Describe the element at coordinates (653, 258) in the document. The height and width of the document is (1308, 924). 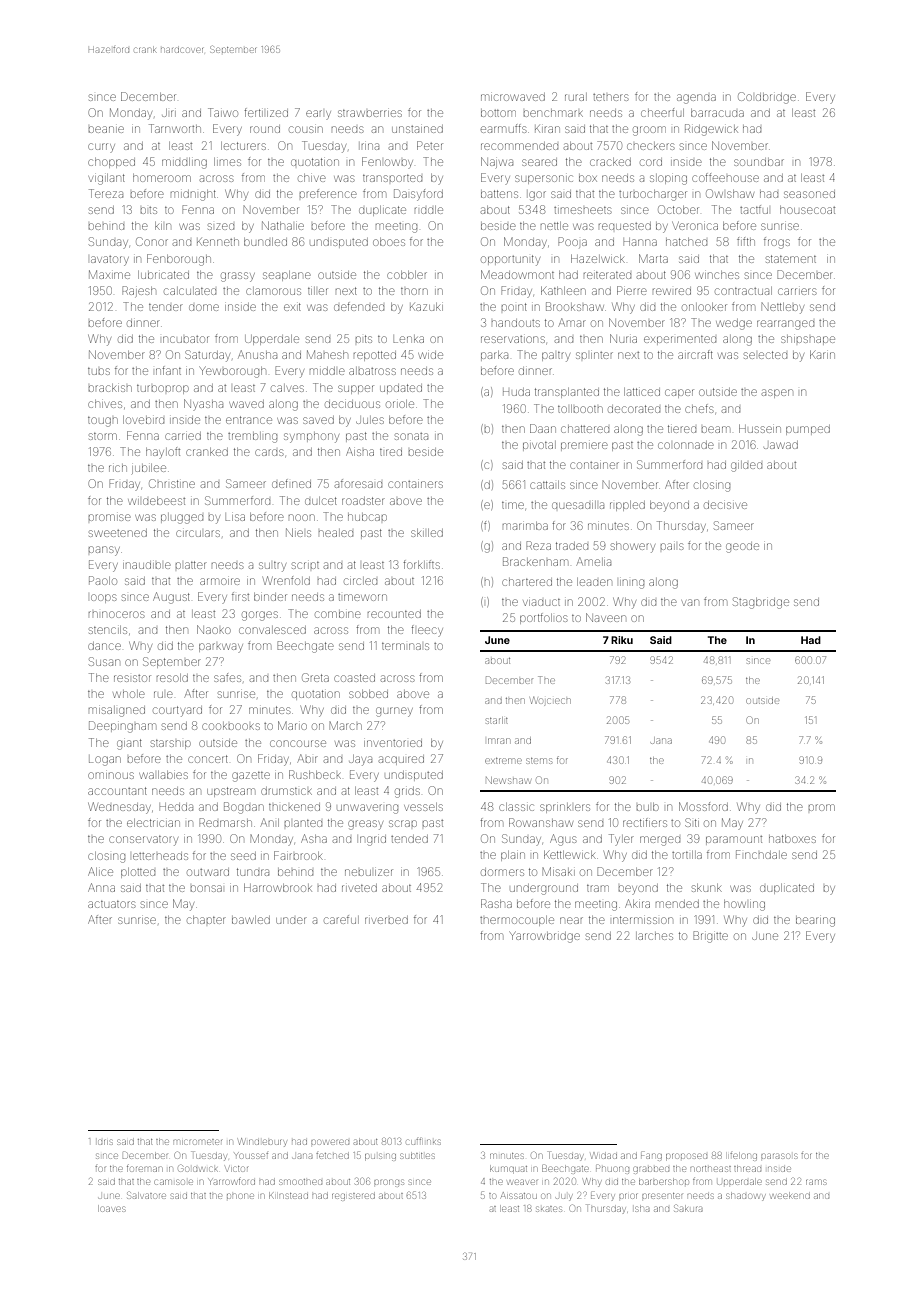
I see `Marta` at that location.
